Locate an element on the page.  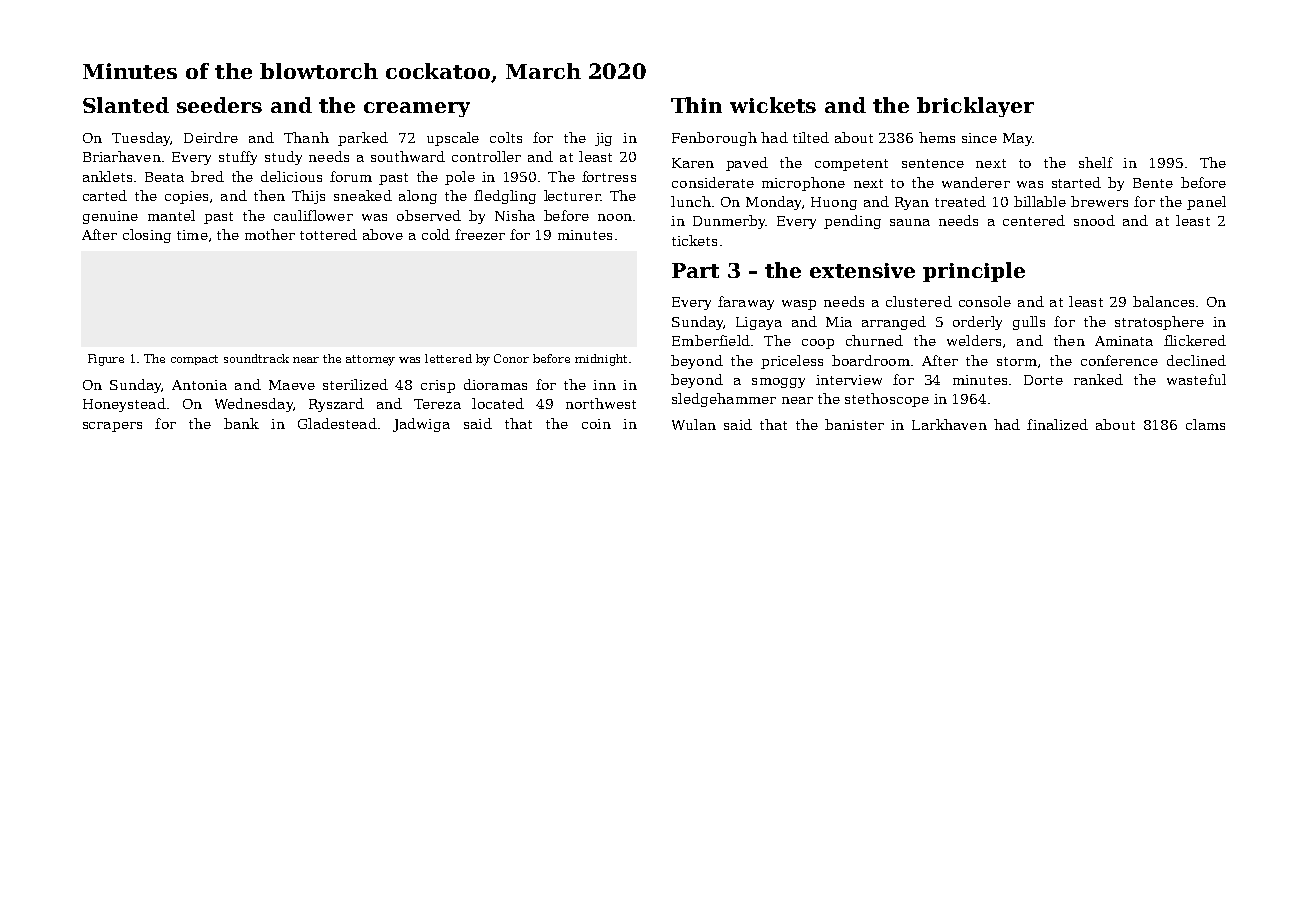
above is located at coordinates (383, 234).
